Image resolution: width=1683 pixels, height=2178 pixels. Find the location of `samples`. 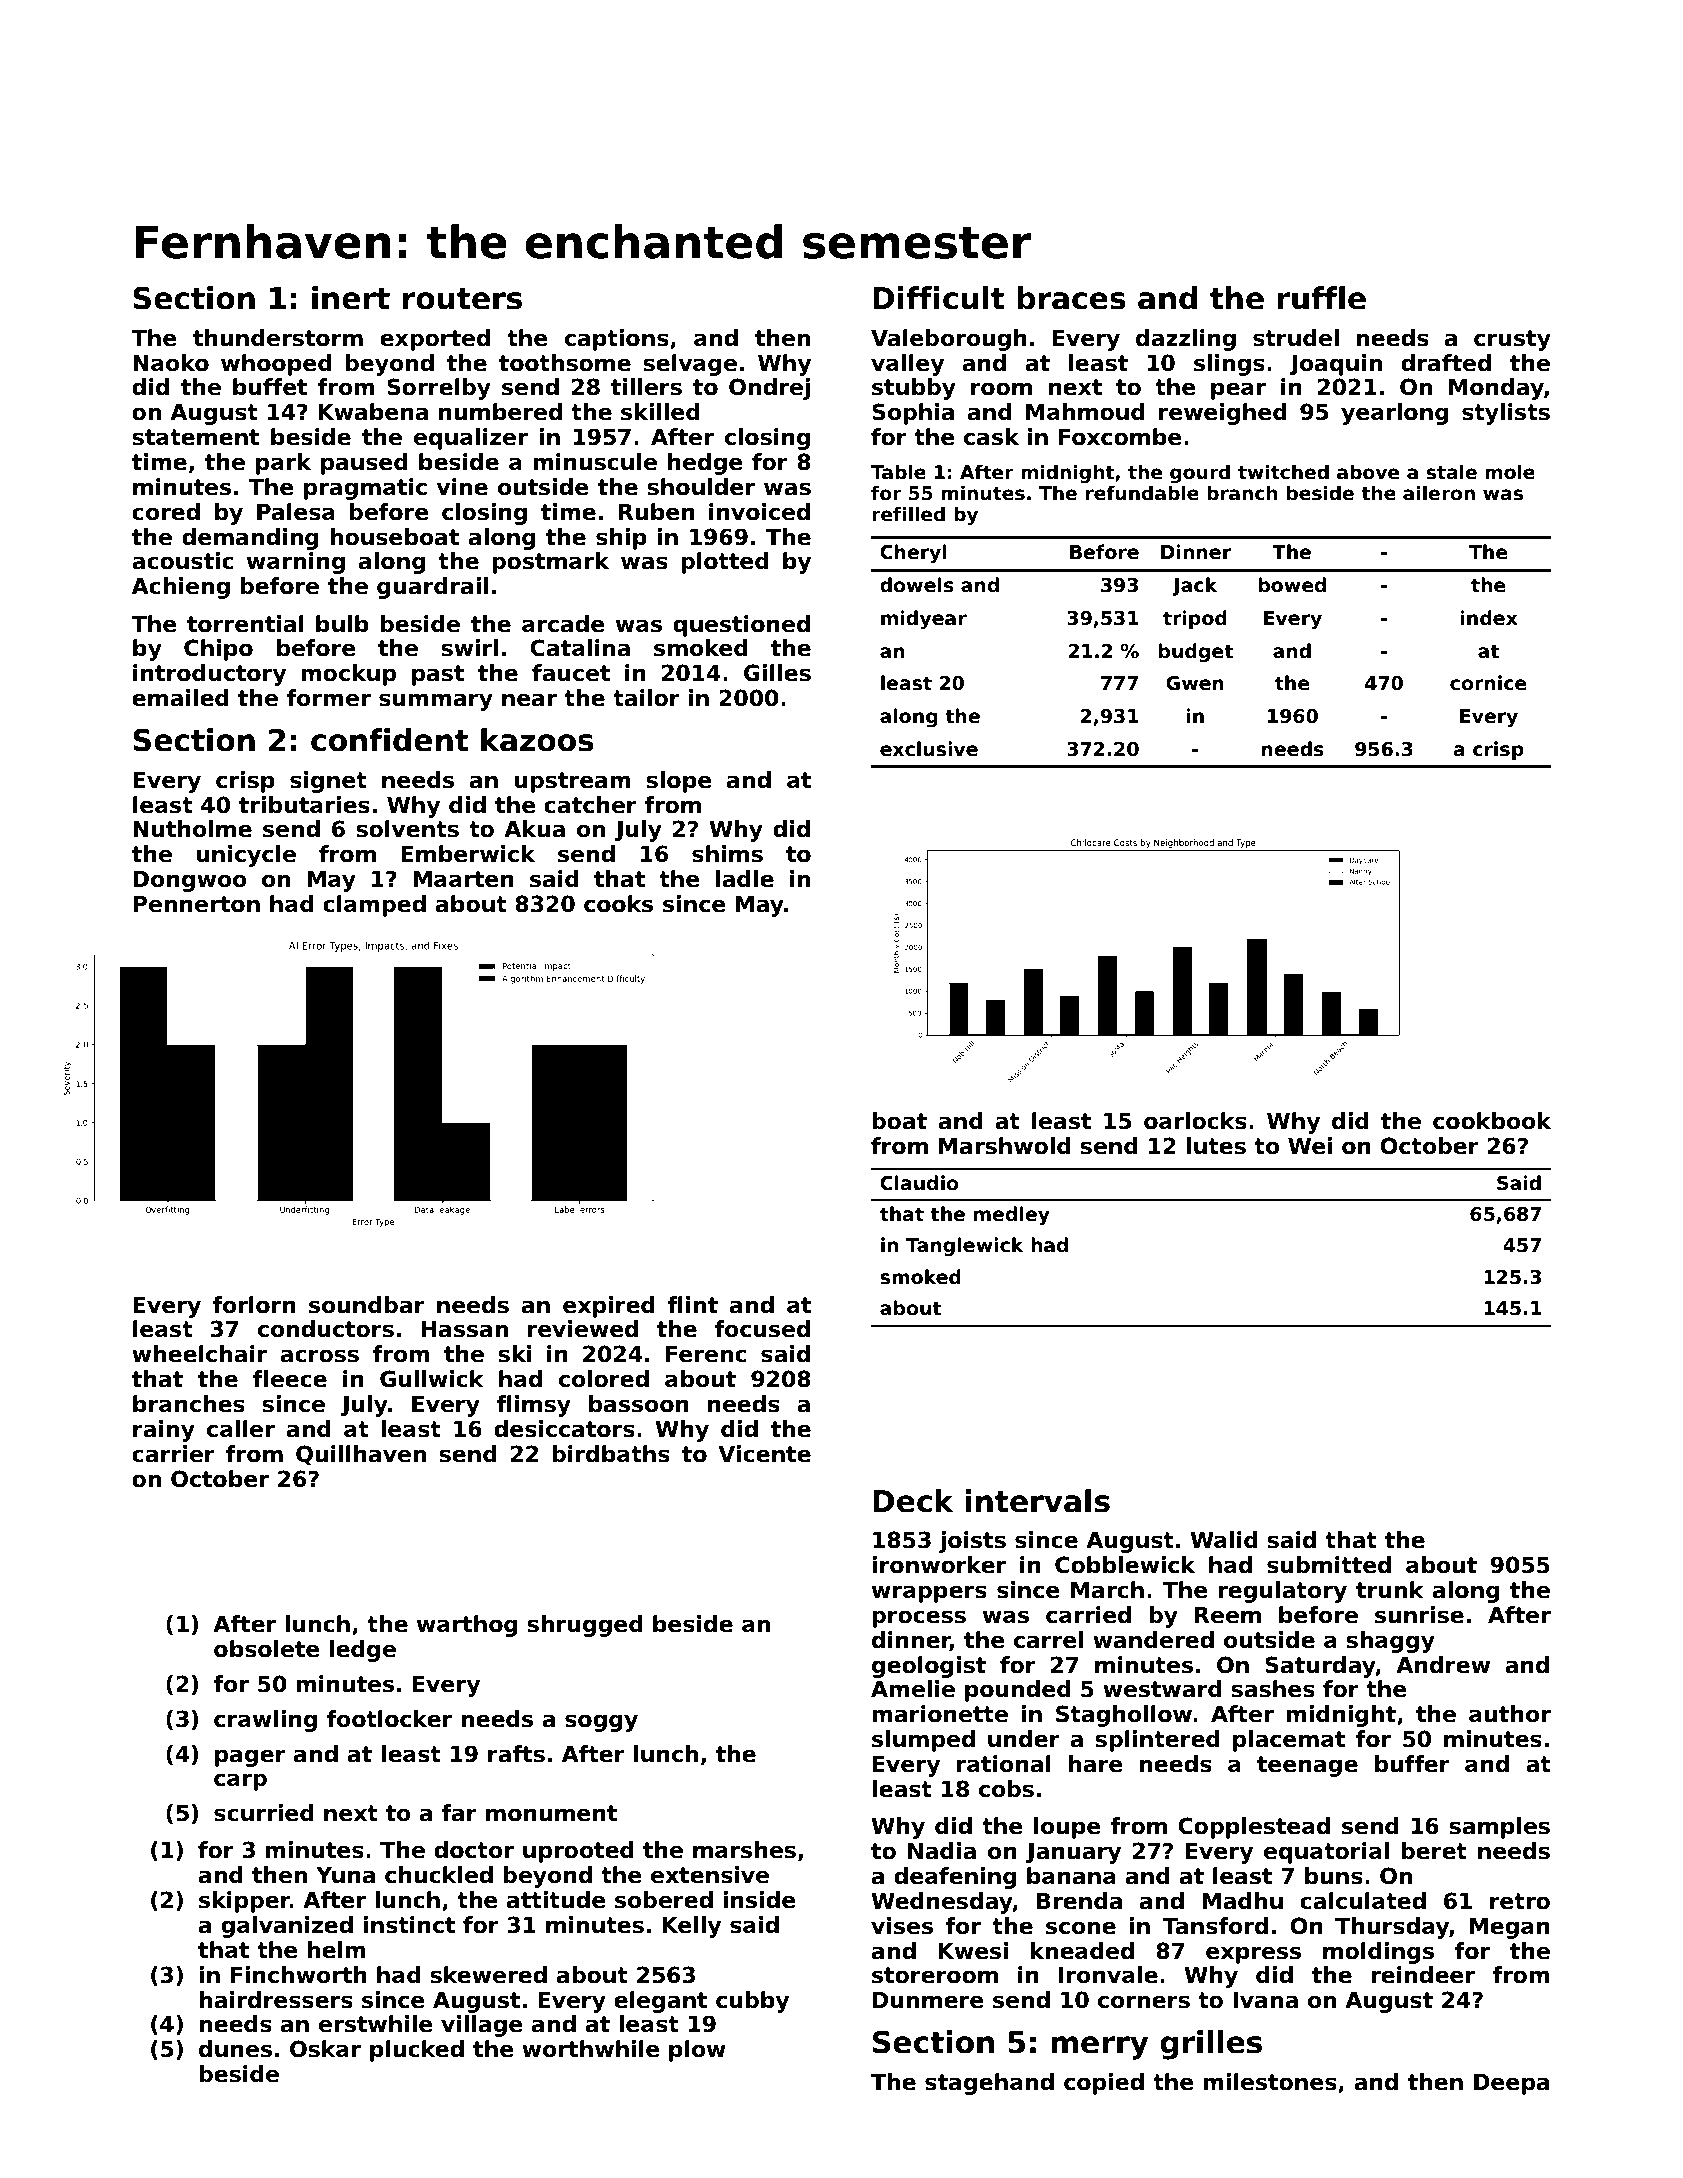

samples is located at coordinates (1499, 1828).
